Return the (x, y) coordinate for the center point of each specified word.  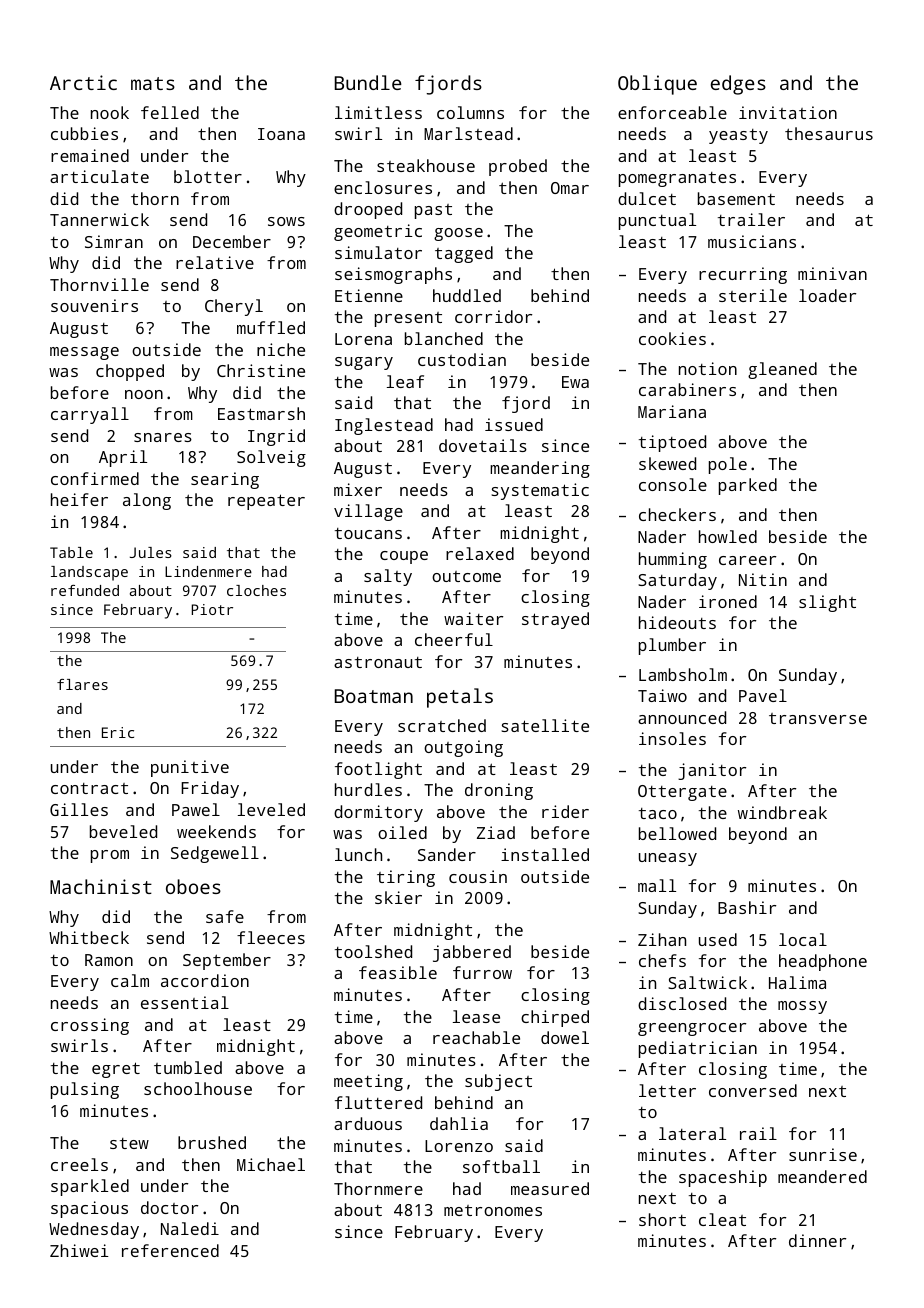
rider (565, 811)
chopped (130, 372)
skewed (667, 463)
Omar (570, 188)
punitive (190, 768)
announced (682, 717)
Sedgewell (215, 854)
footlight (378, 770)
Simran (114, 241)
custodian (462, 359)
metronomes (493, 1210)
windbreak (782, 812)
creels (79, 1164)
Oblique (657, 85)
